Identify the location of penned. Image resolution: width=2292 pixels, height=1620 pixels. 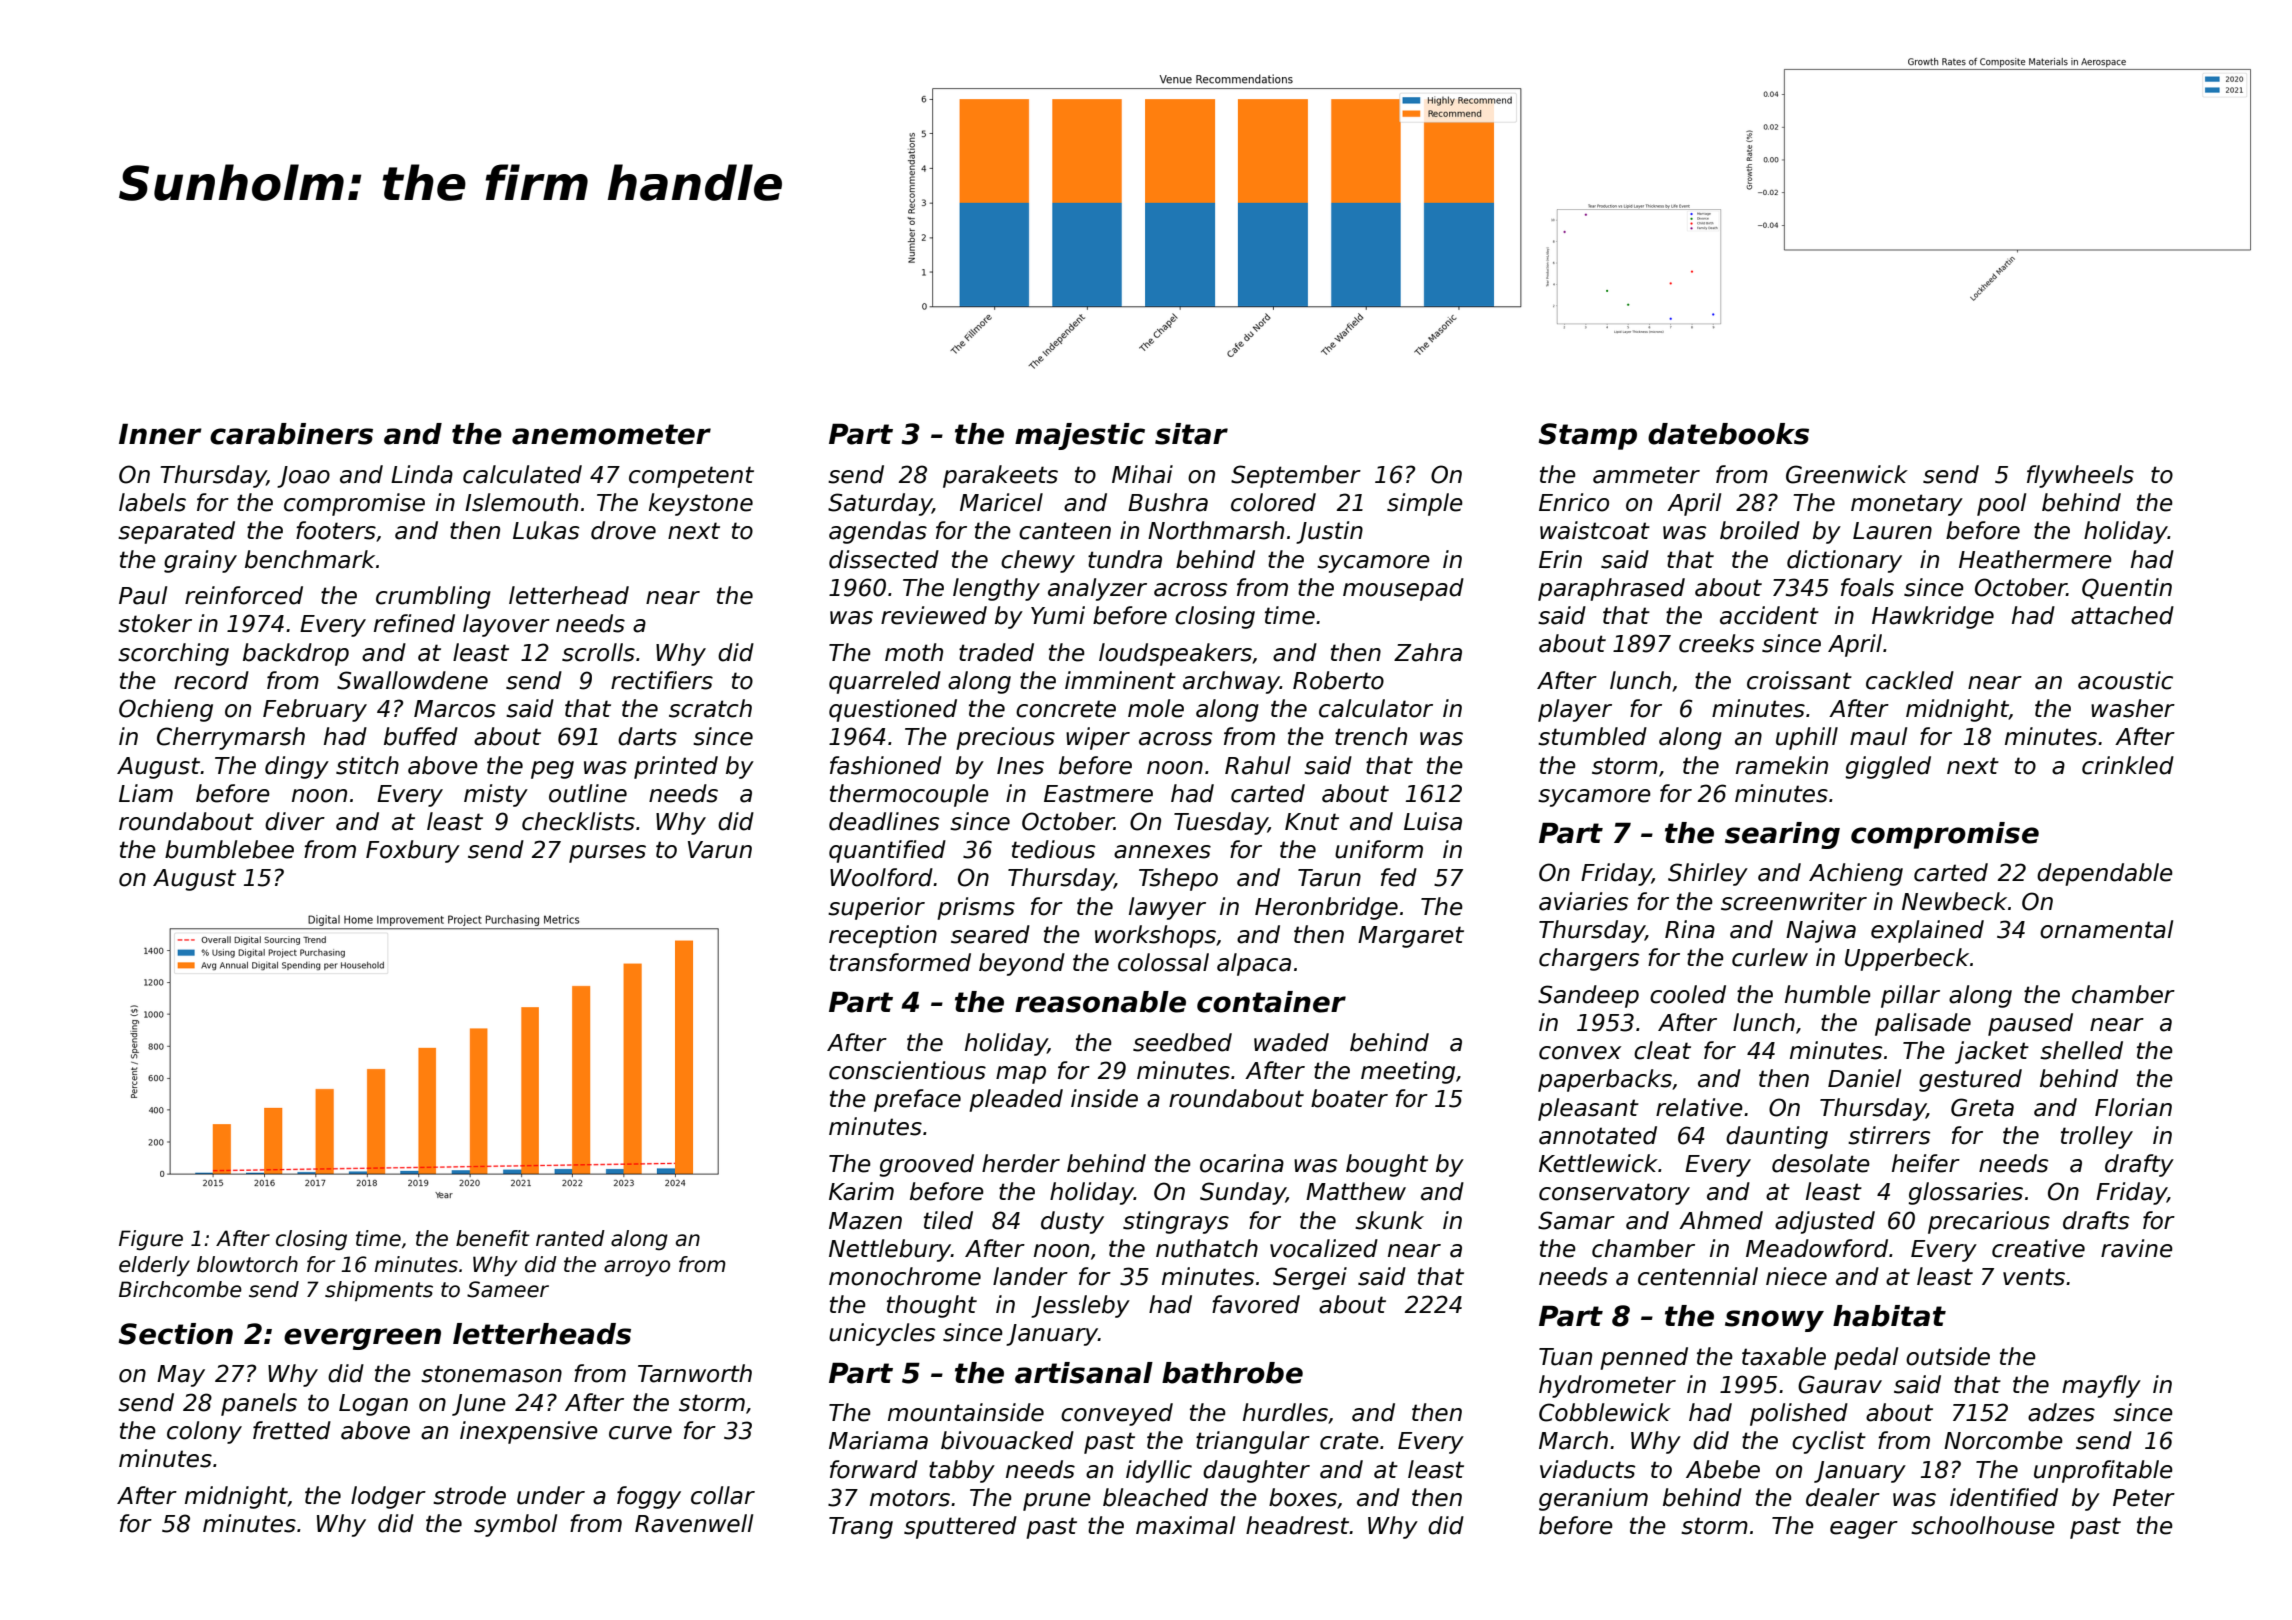
(1644, 1358).
